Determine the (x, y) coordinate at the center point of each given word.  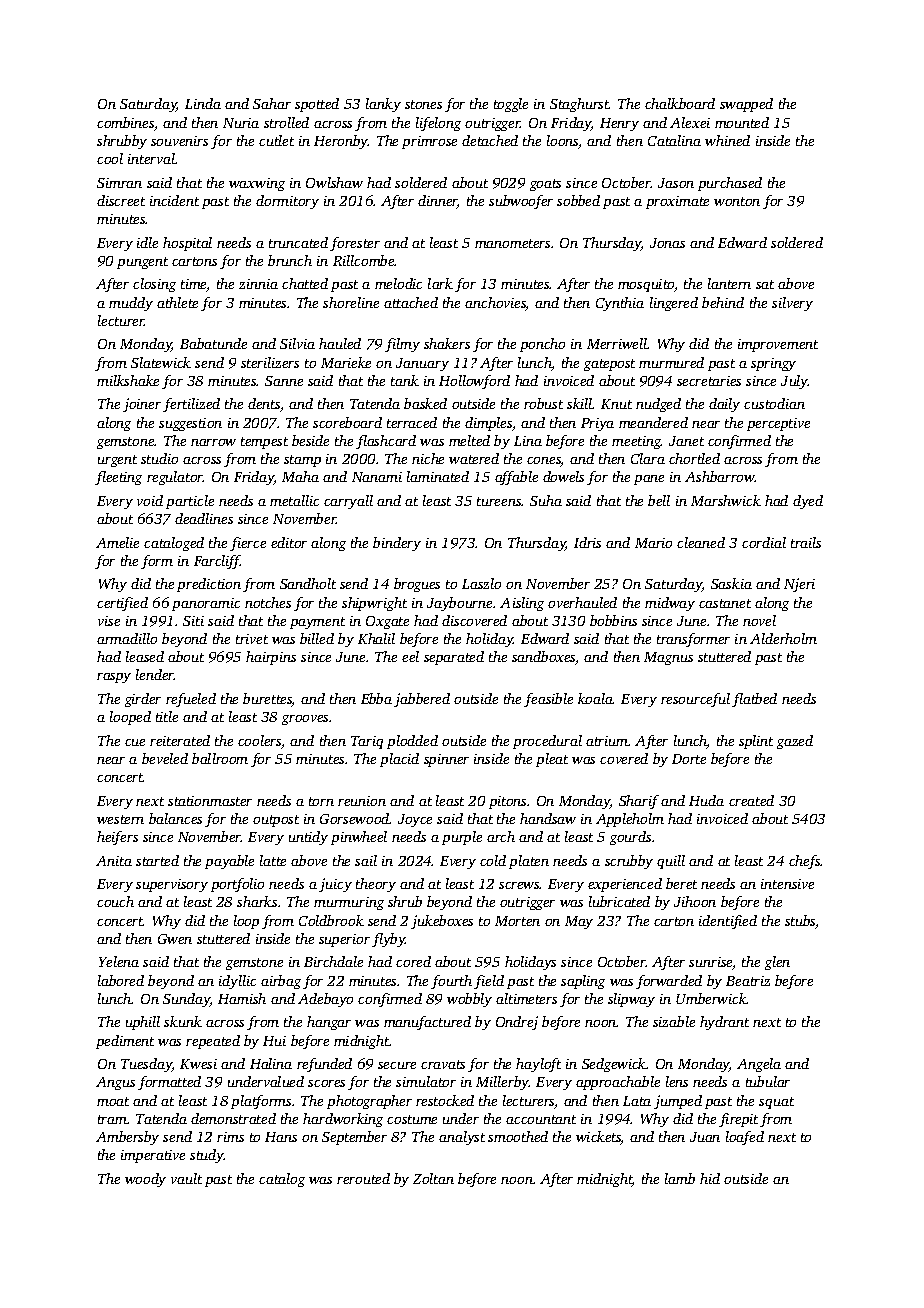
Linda (203, 103)
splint (756, 742)
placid (399, 760)
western (120, 819)
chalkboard (680, 103)
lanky (383, 105)
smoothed (518, 1136)
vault (186, 1178)
